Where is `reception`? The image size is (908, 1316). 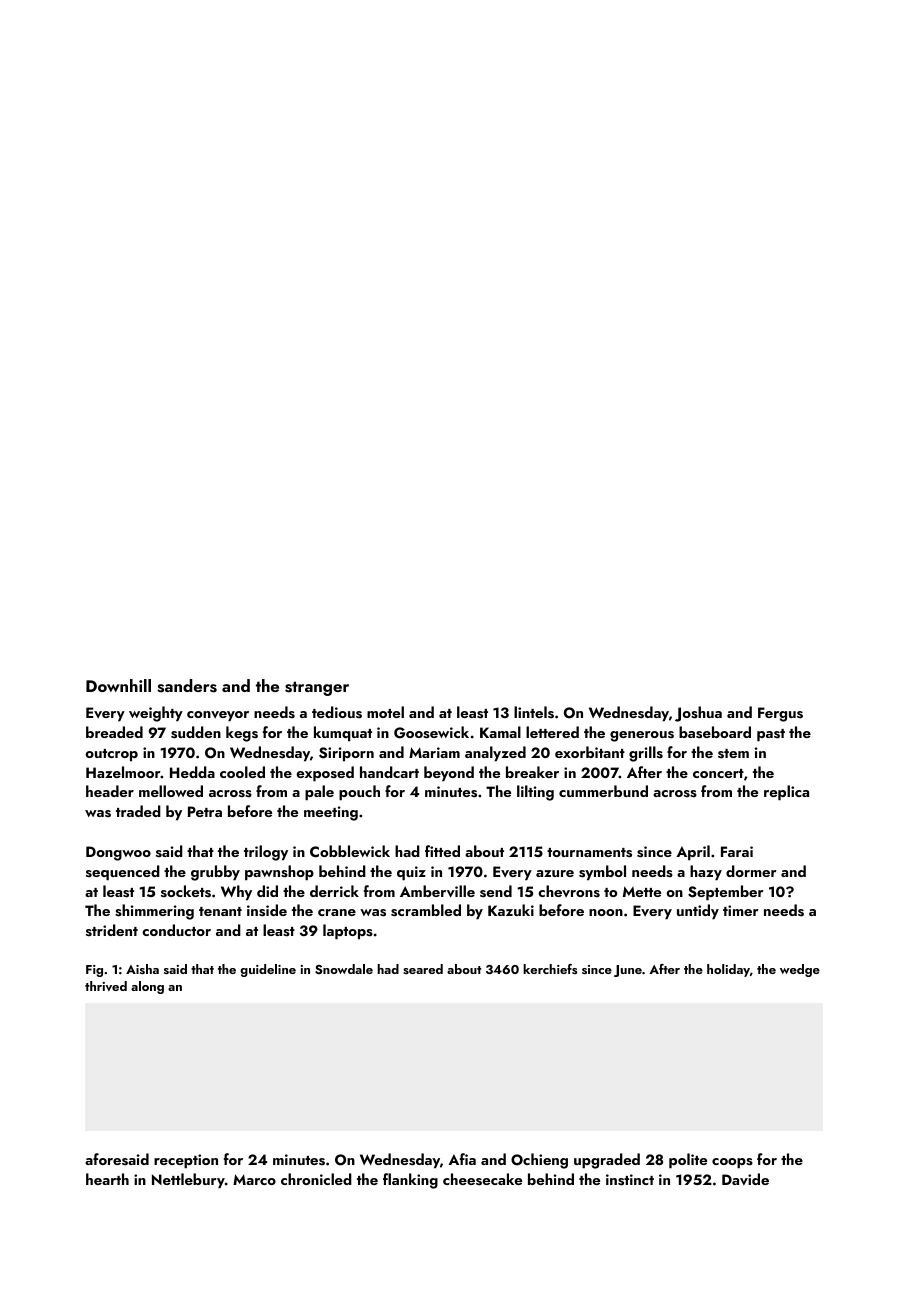
reception is located at coordinates (186, 1161).
